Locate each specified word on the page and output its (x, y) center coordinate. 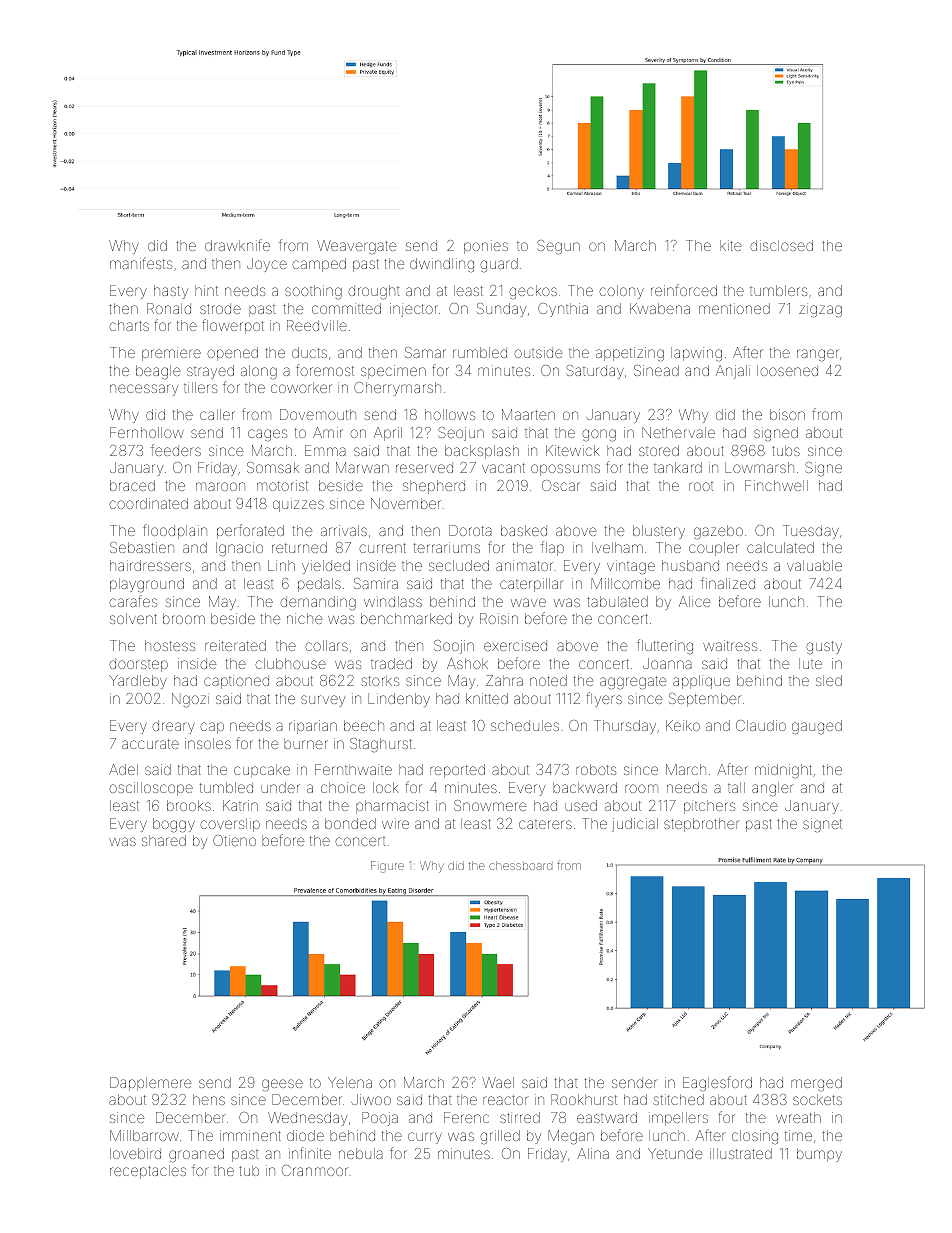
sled (829, 680)
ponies (486, 247)
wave (528, 602)
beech (364, 725)
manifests (141, 263)
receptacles (148, 1172)
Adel (123, 769)
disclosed (781, 245)
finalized (728, 583)
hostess (170, 645)
